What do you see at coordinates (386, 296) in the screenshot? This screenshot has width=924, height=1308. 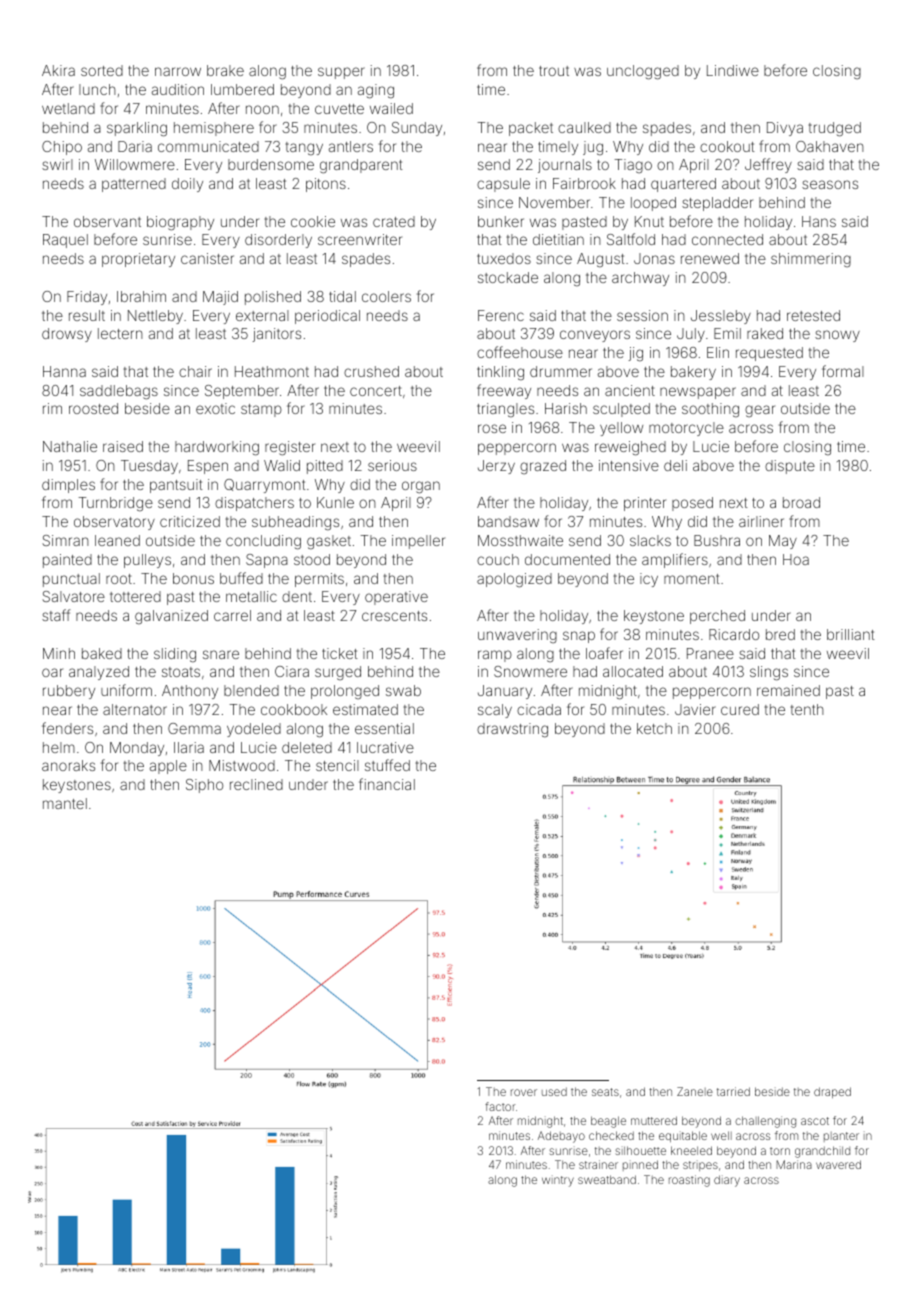 I see `coolers` at bounding box center [386, 296].
